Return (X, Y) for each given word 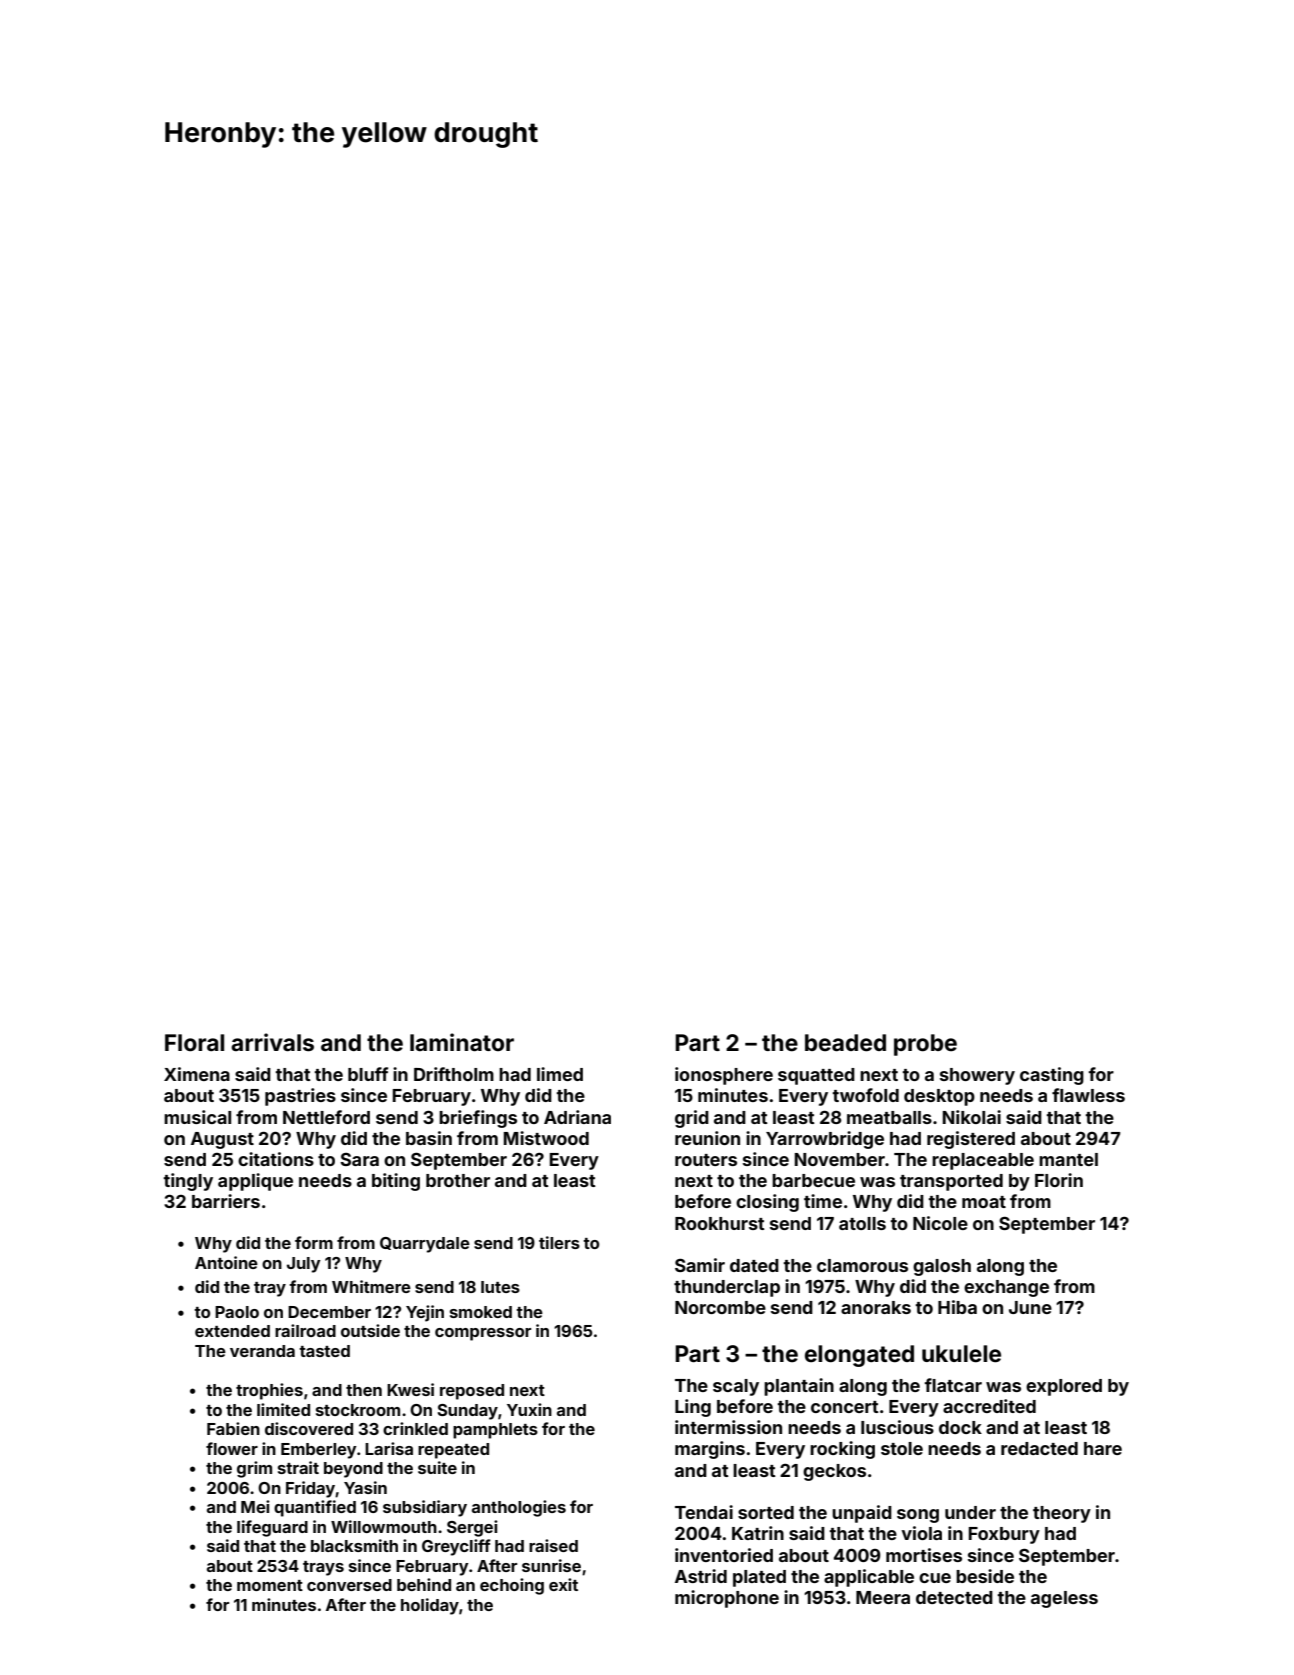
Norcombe (720, 1307)
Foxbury (1004, 1535)
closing (767, 1203)
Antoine (226, 1262)
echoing (512, 1586)
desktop (939, 1097)
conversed (349, 1585)
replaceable (983, 1161)
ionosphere (724, 1076)
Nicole (940, 1223)
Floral (194, 1043)
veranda (262, 1351)
